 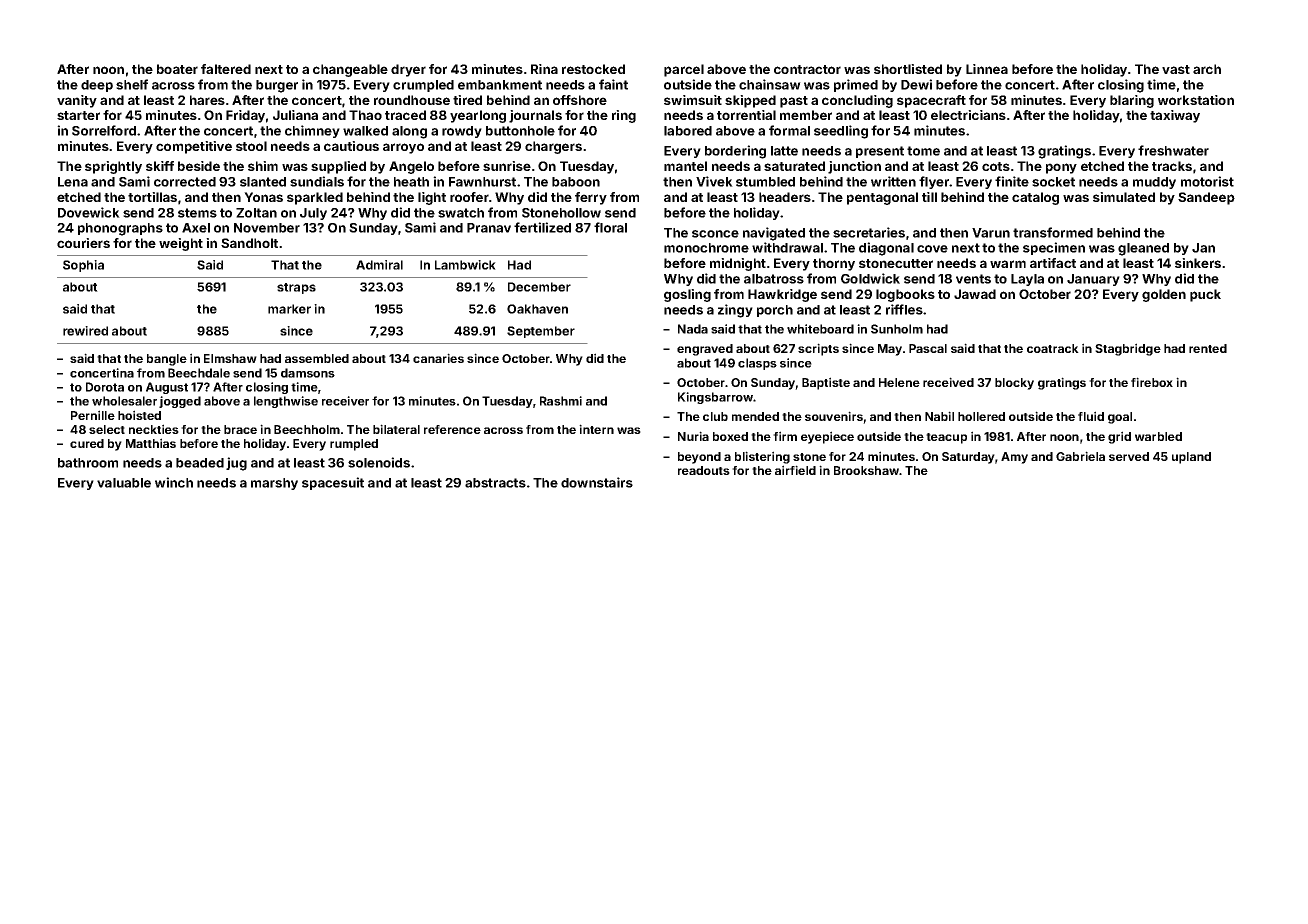 I want to click on spacesuit, so click(x=333, y=483).
